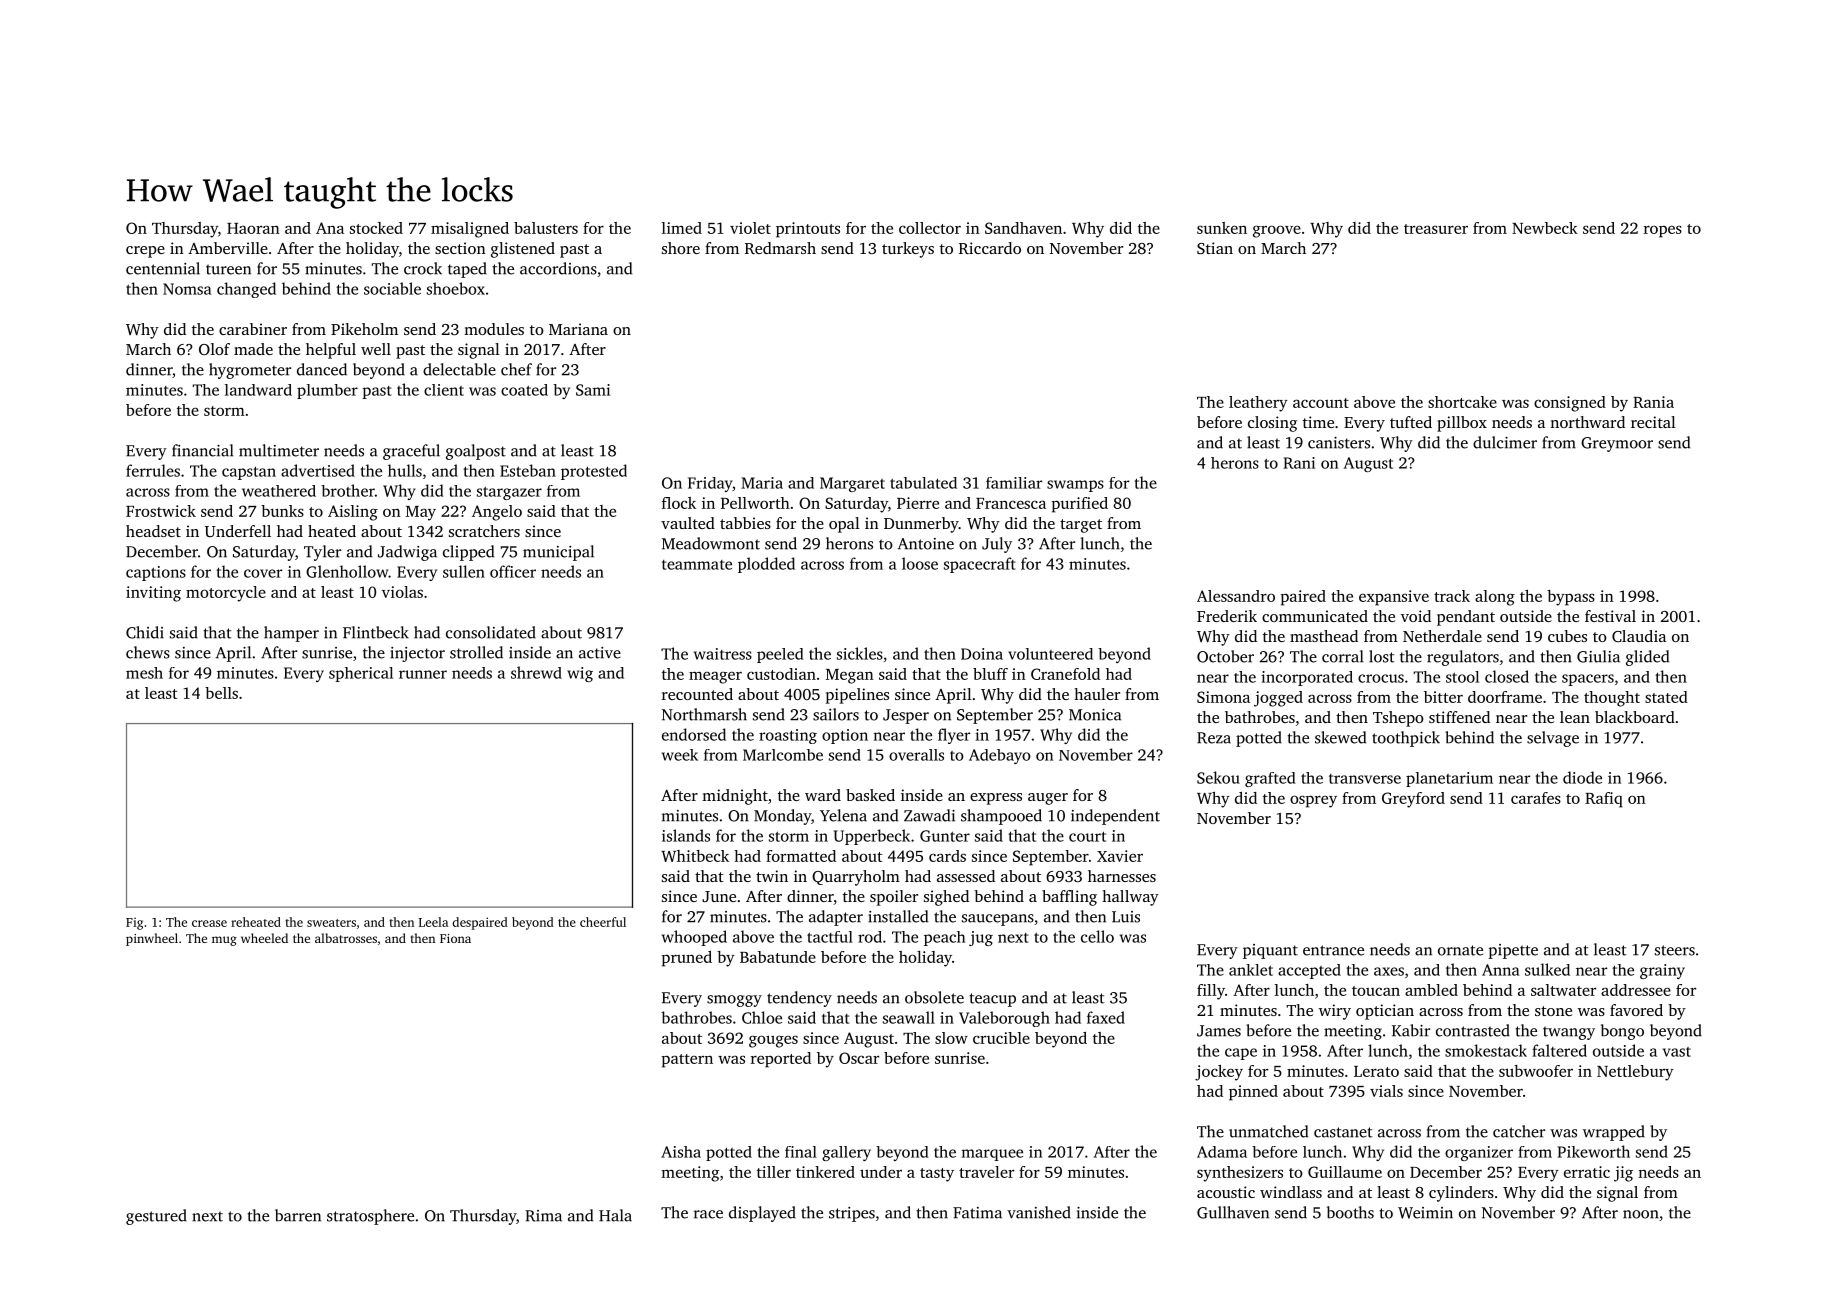  What do you see at coordinates (686, 835) in the screenshot?
I see `islands` at bounding box center [686, 835].
